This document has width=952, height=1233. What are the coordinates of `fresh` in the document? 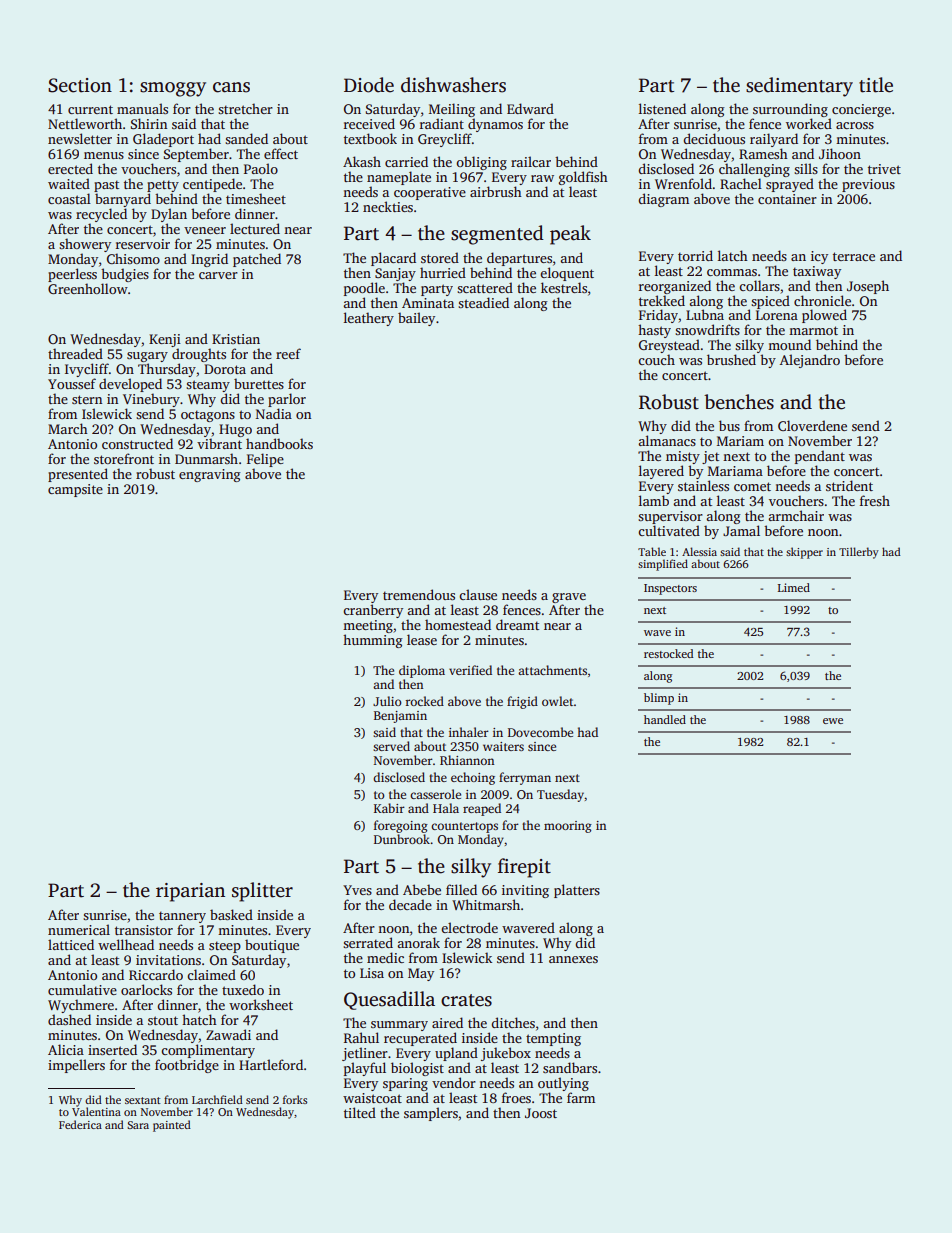 It's located at (875, 500).
